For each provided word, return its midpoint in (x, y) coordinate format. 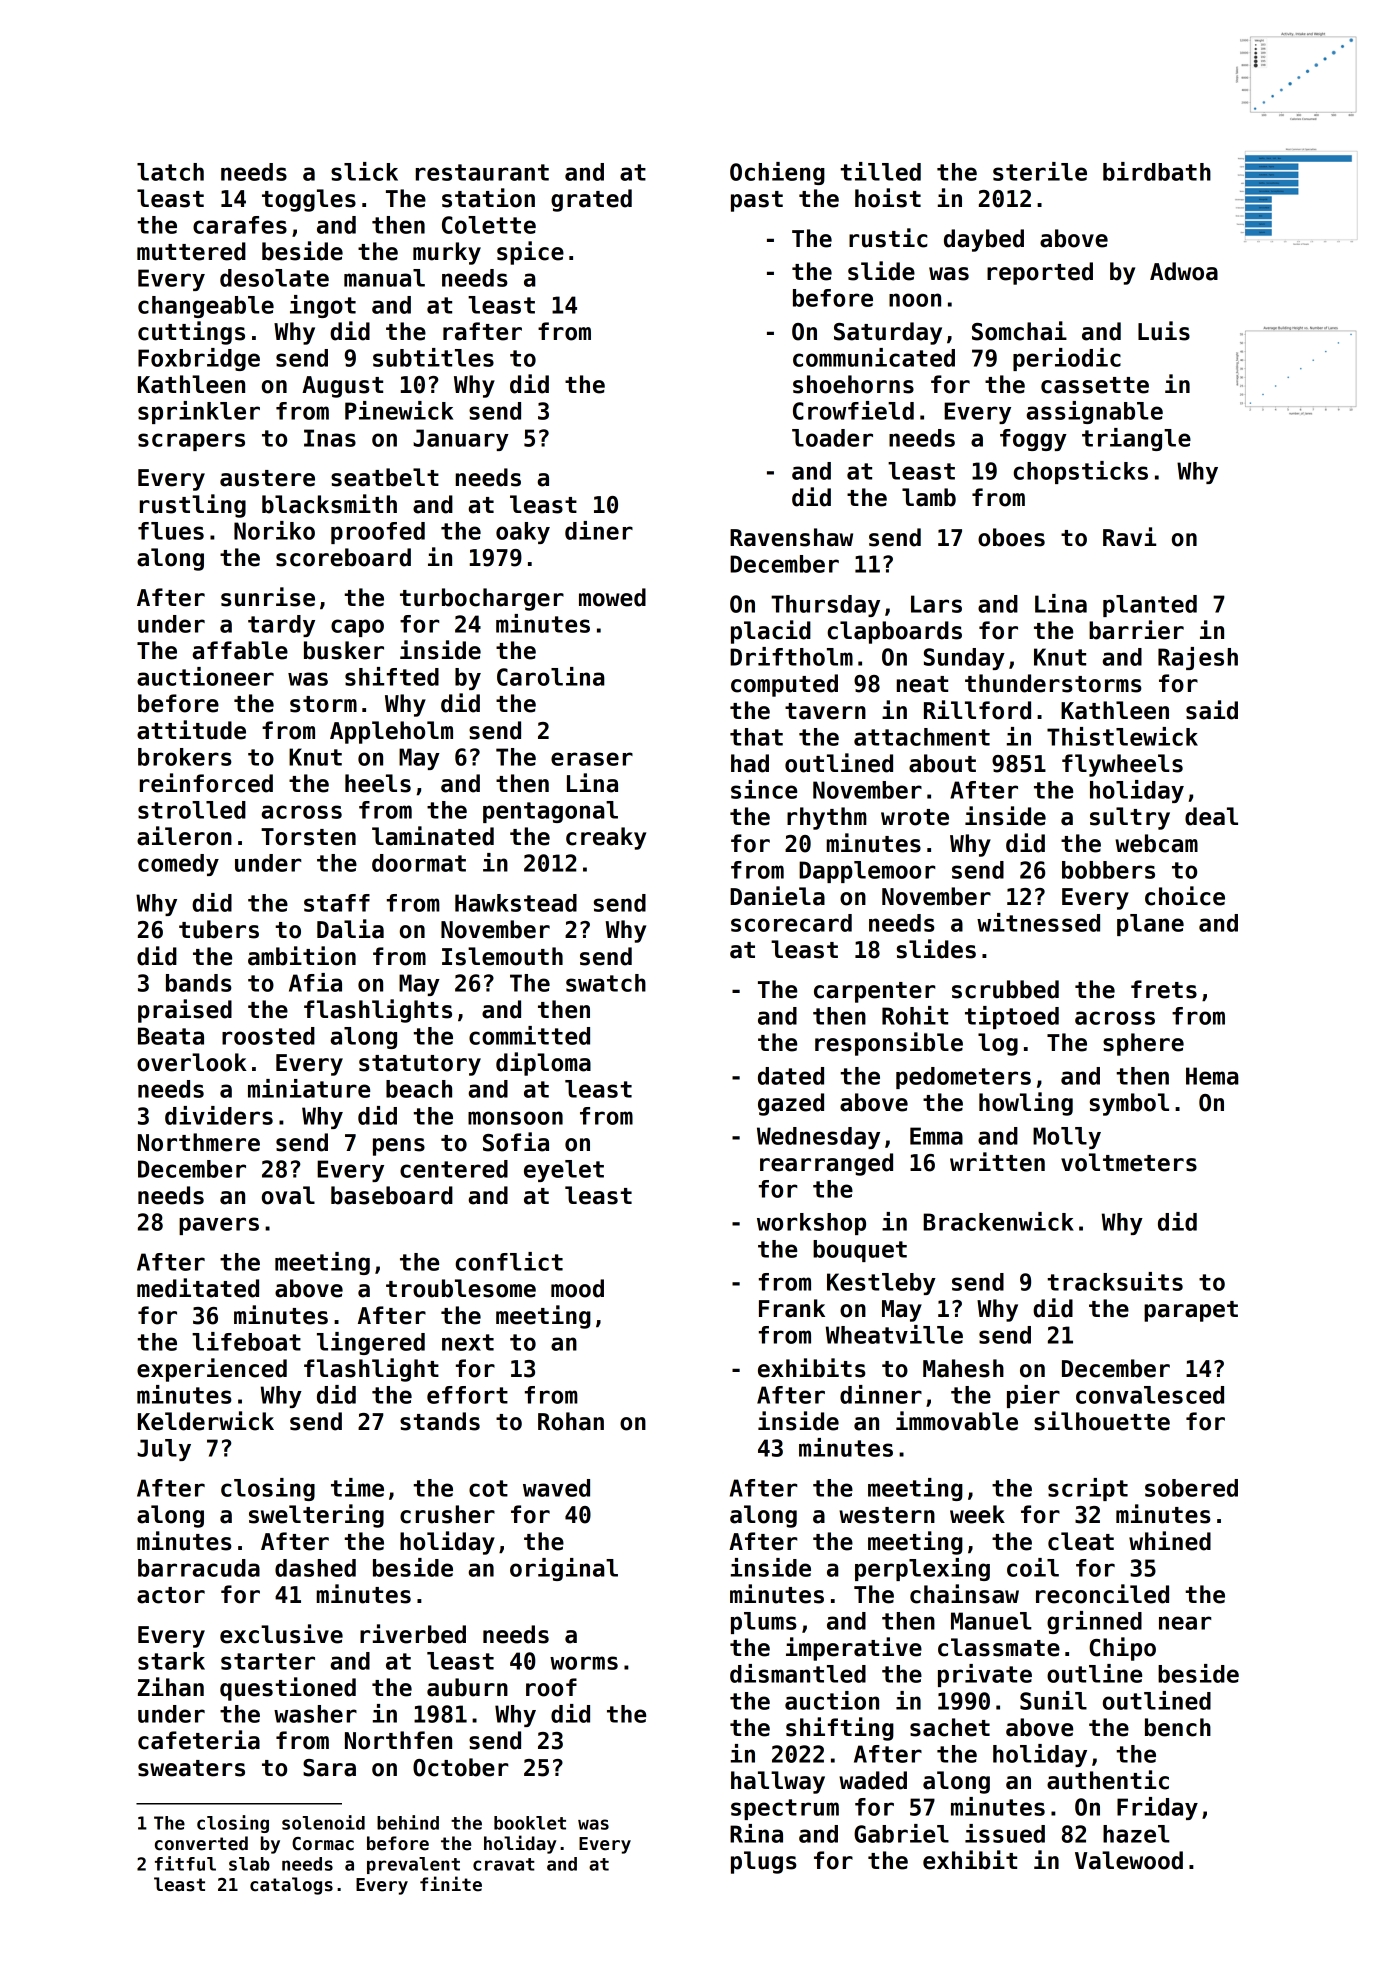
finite (451, 1884)
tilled (880, 171)
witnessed (1038, 922)
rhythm (827, 818)
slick (364, 171)
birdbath (1157, 171)
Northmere (199, 1142)
